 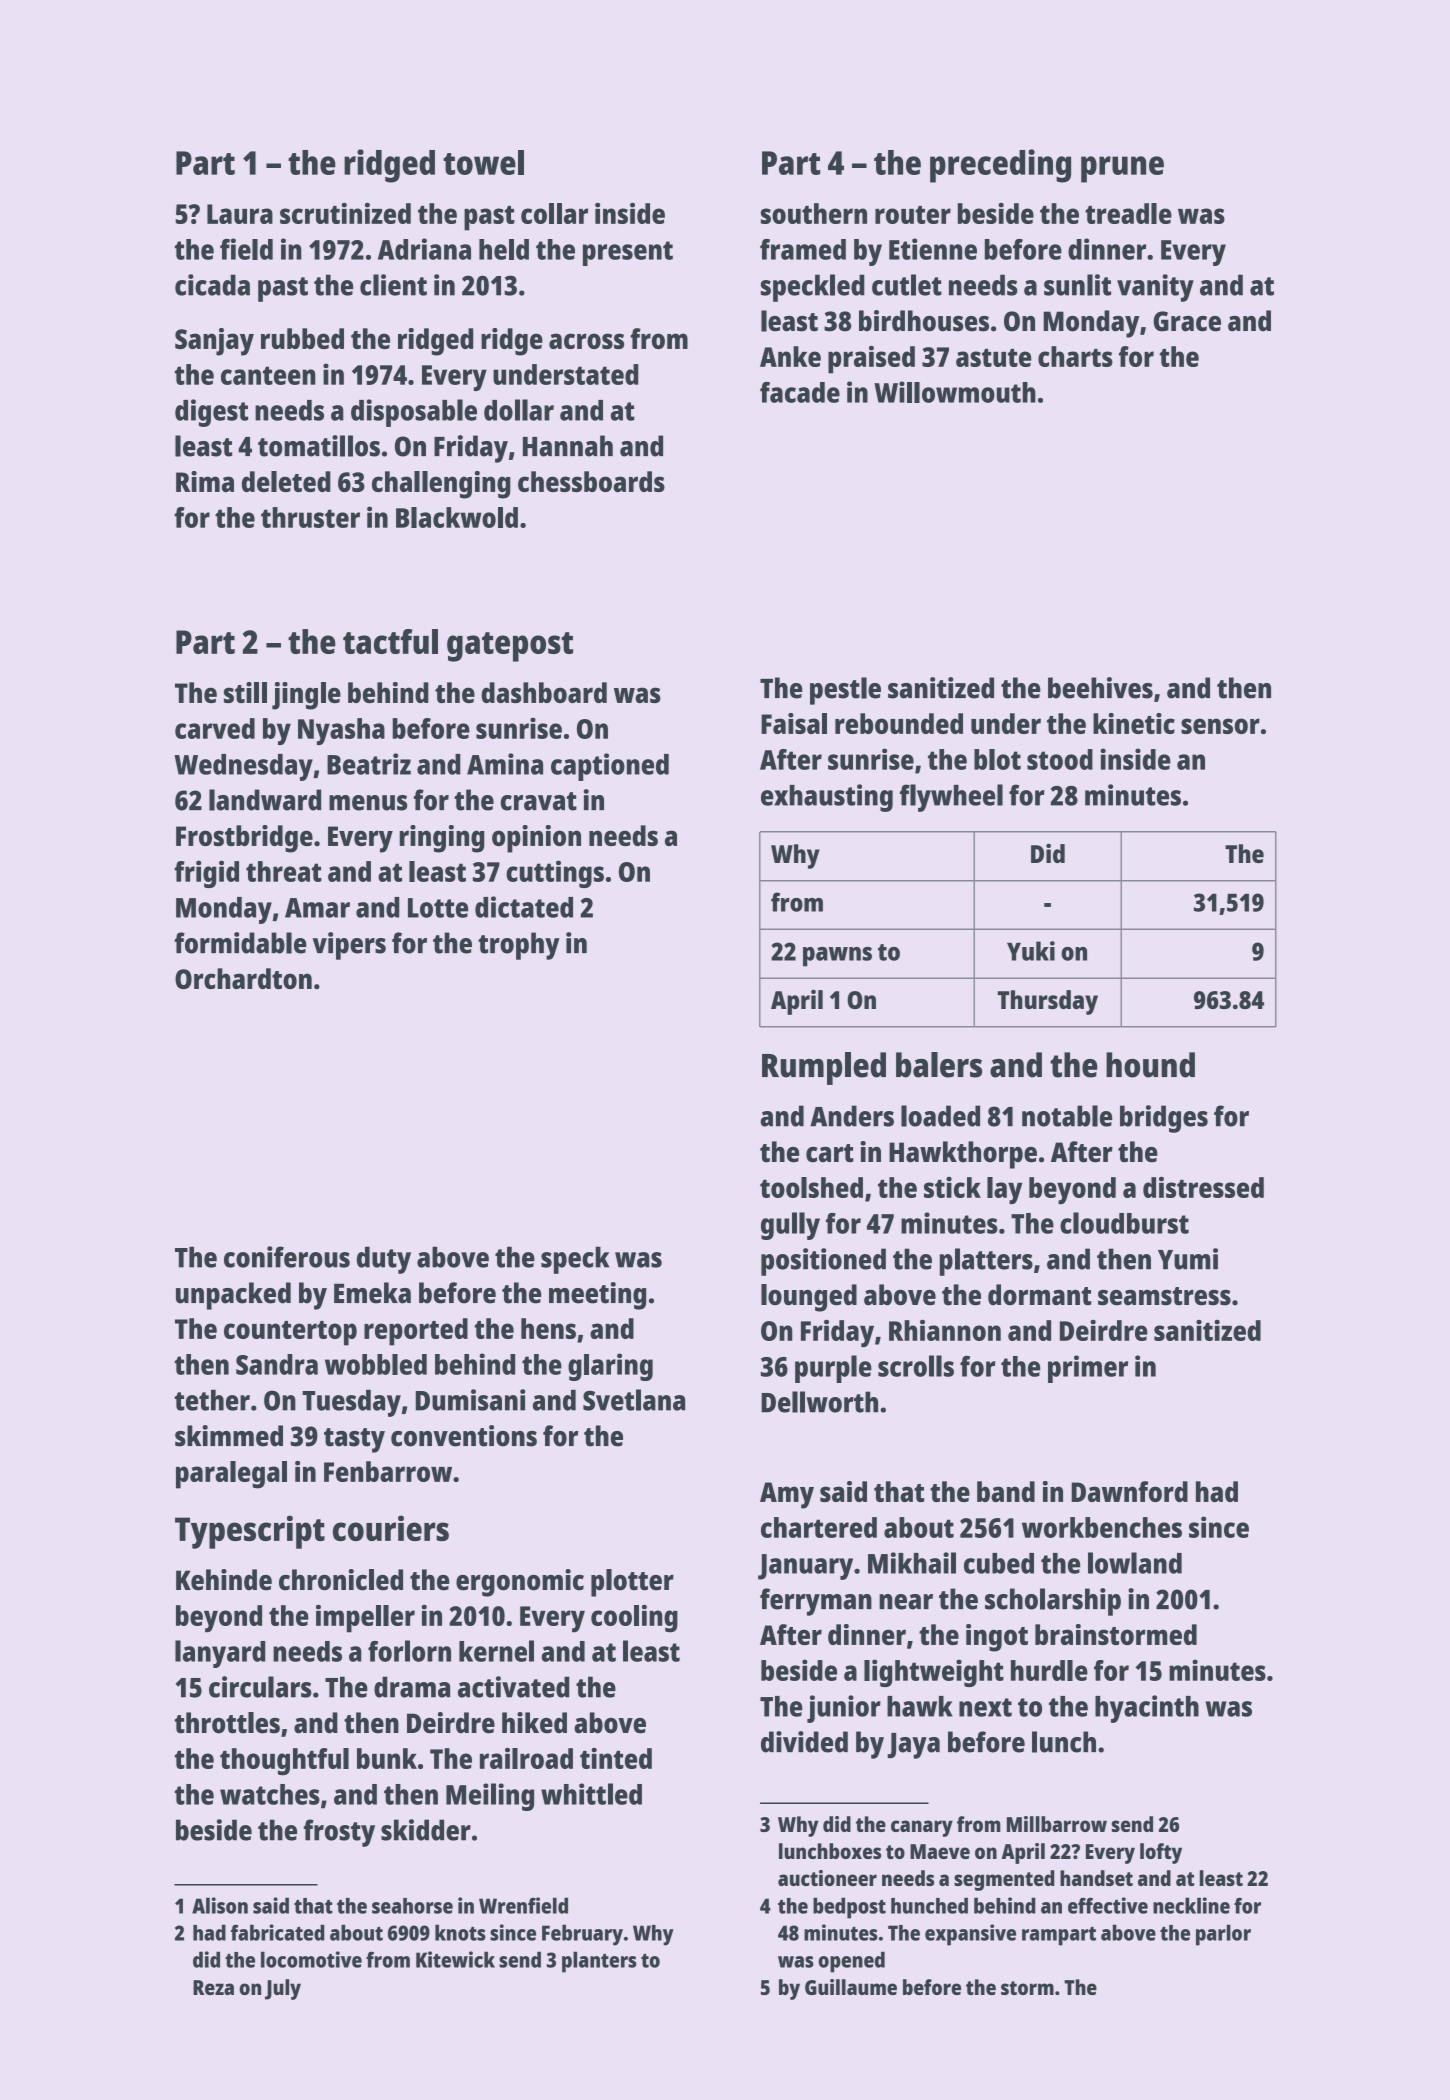 I want to click on lounged, so click(x=809, y=1298).
